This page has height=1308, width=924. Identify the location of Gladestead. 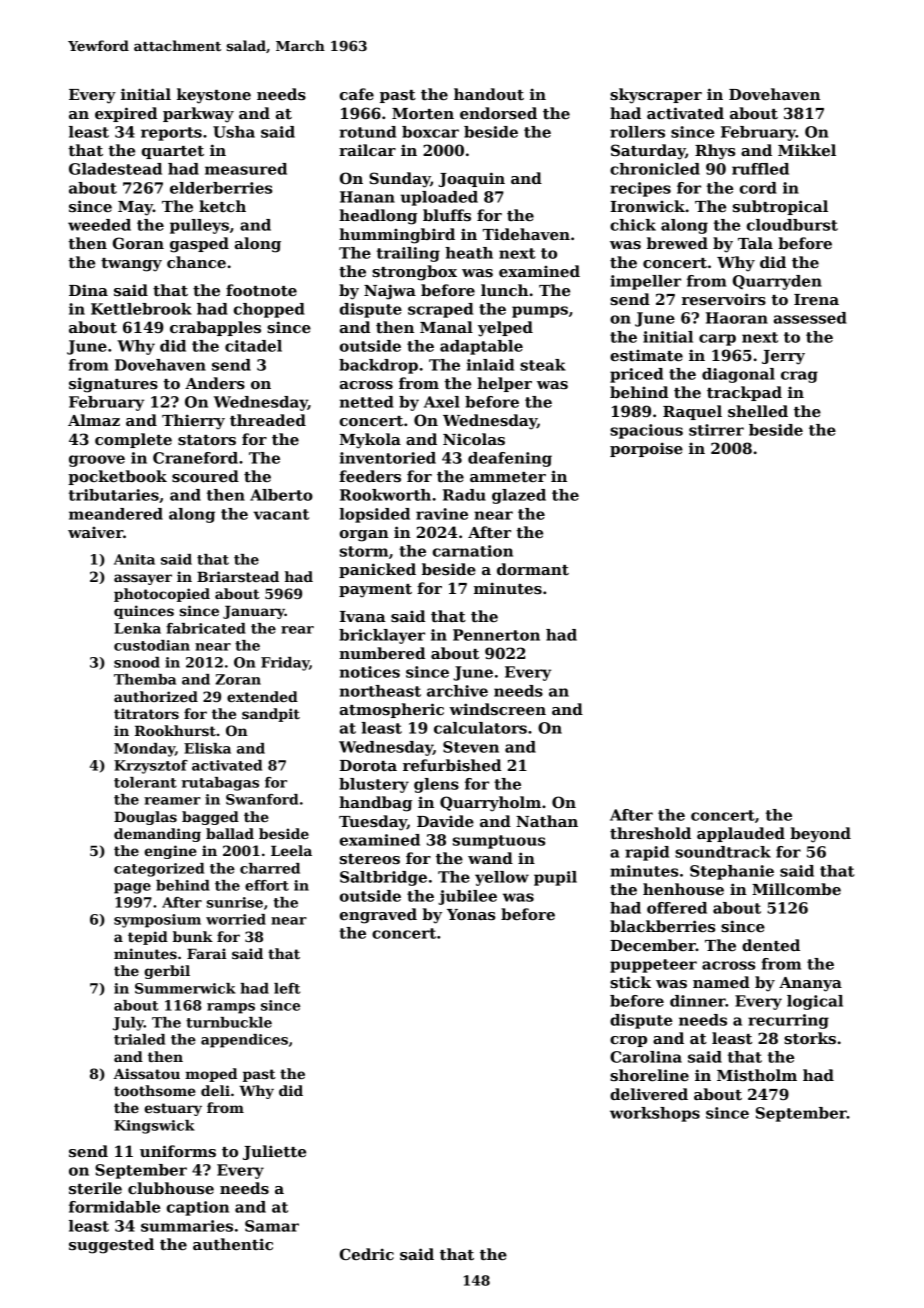
(115, 169).
